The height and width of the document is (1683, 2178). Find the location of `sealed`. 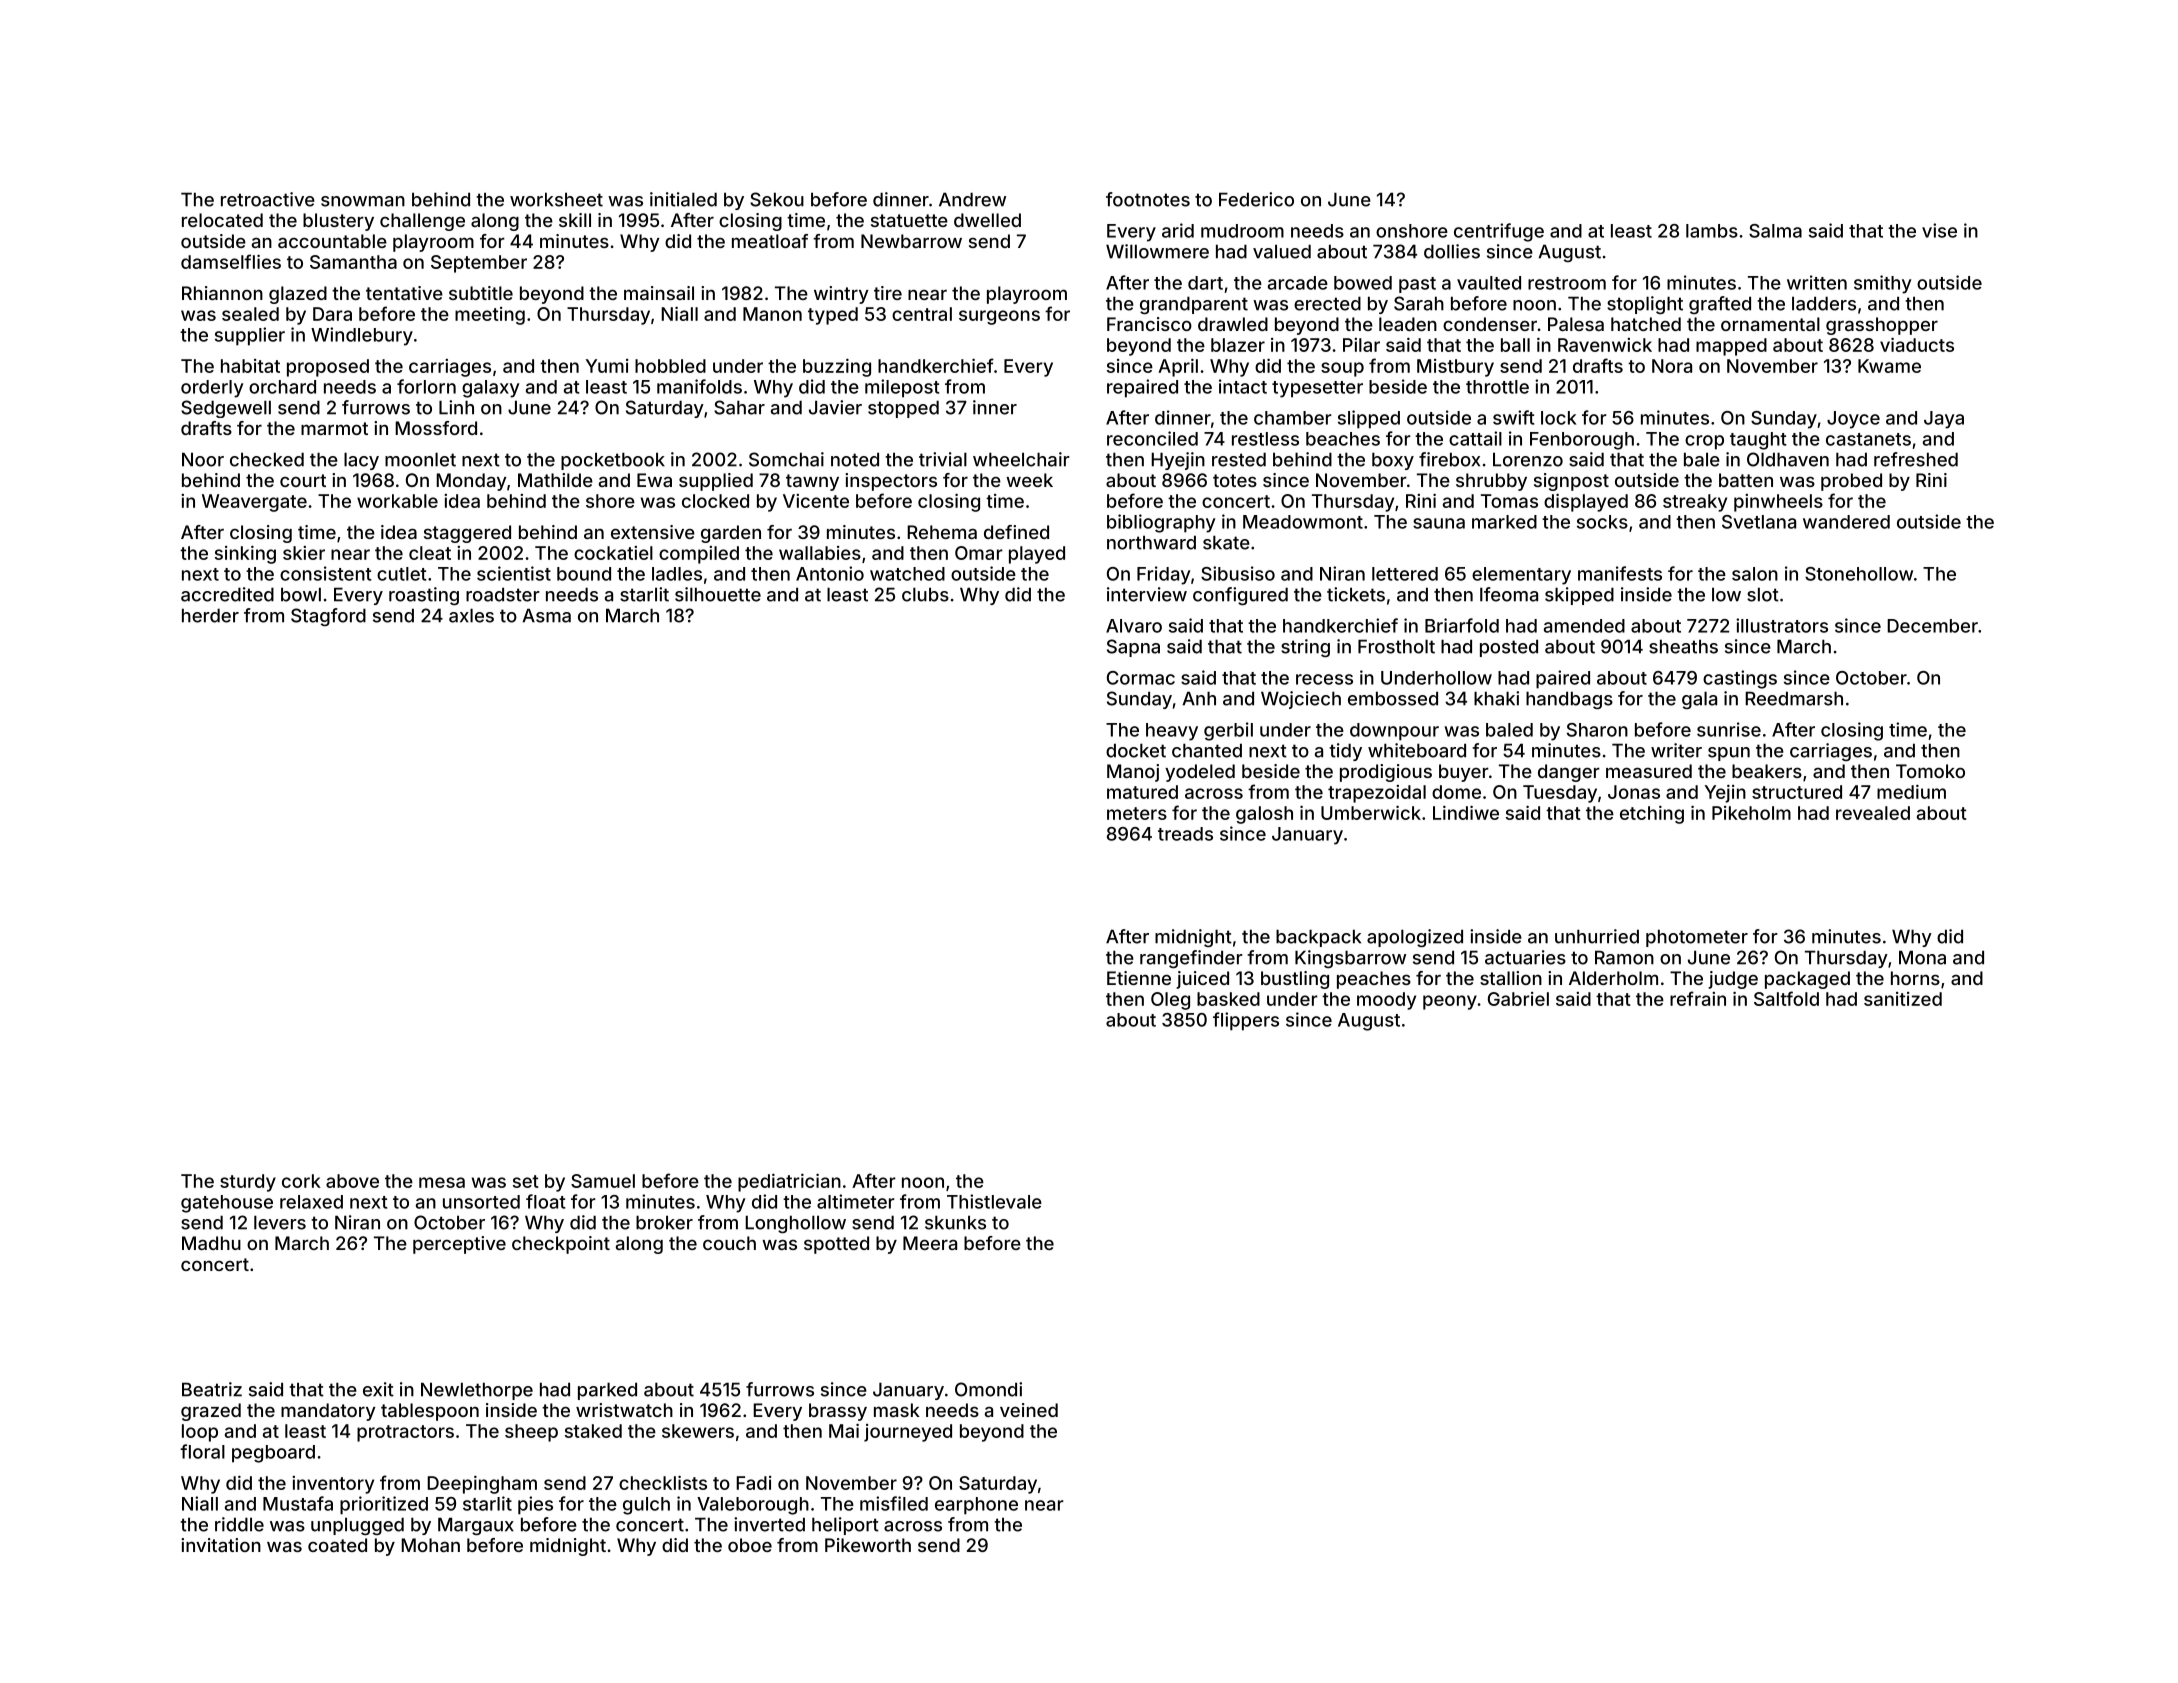

sealed is located at coordinates (250, 314).
